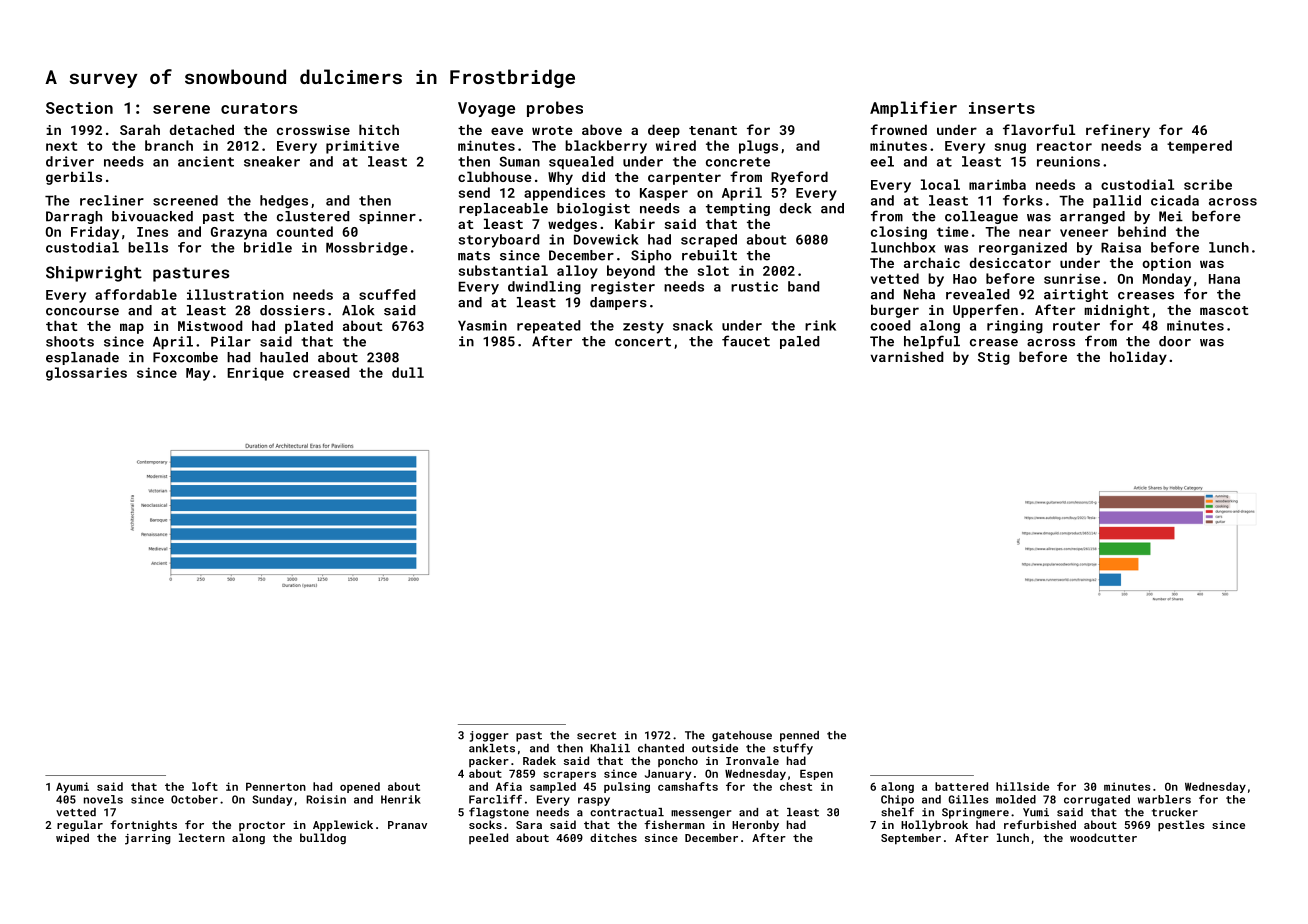  What do you see at coordinates (255, 374) in the screenshot?
I see `Enrique` at bounding box center [255, 374].
